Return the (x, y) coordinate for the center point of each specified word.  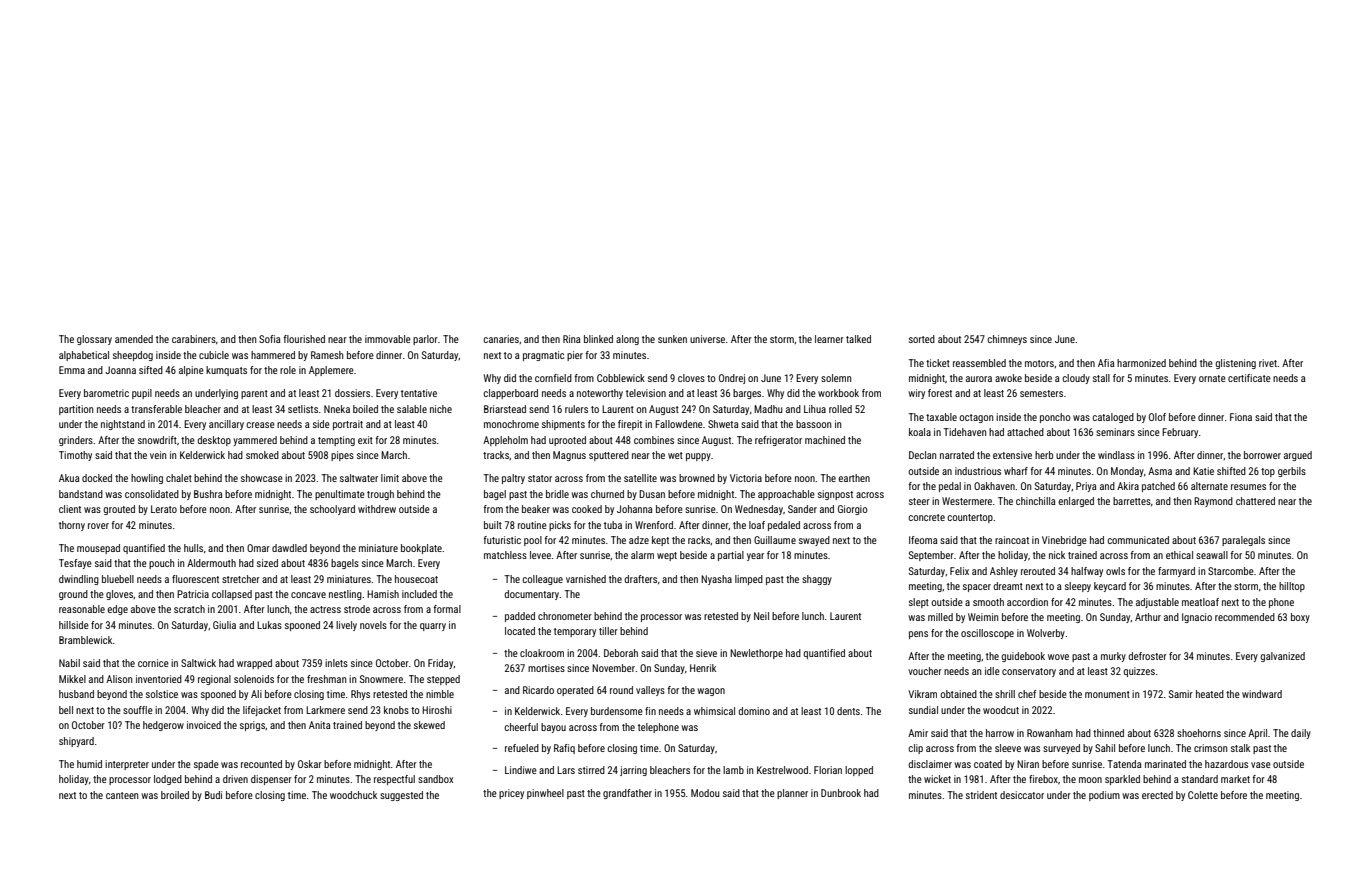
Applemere (331, 371)
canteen (122, 795)
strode (357, 609)
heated (1210, 694)
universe (707, 339)
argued (1298, 456)
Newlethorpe (756, 654)
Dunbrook (841, 793)
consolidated (152, 494)
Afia (1106, 363)
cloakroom (542, 653)
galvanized (1282, 657)
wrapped (254, 664)
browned (697, 478)
